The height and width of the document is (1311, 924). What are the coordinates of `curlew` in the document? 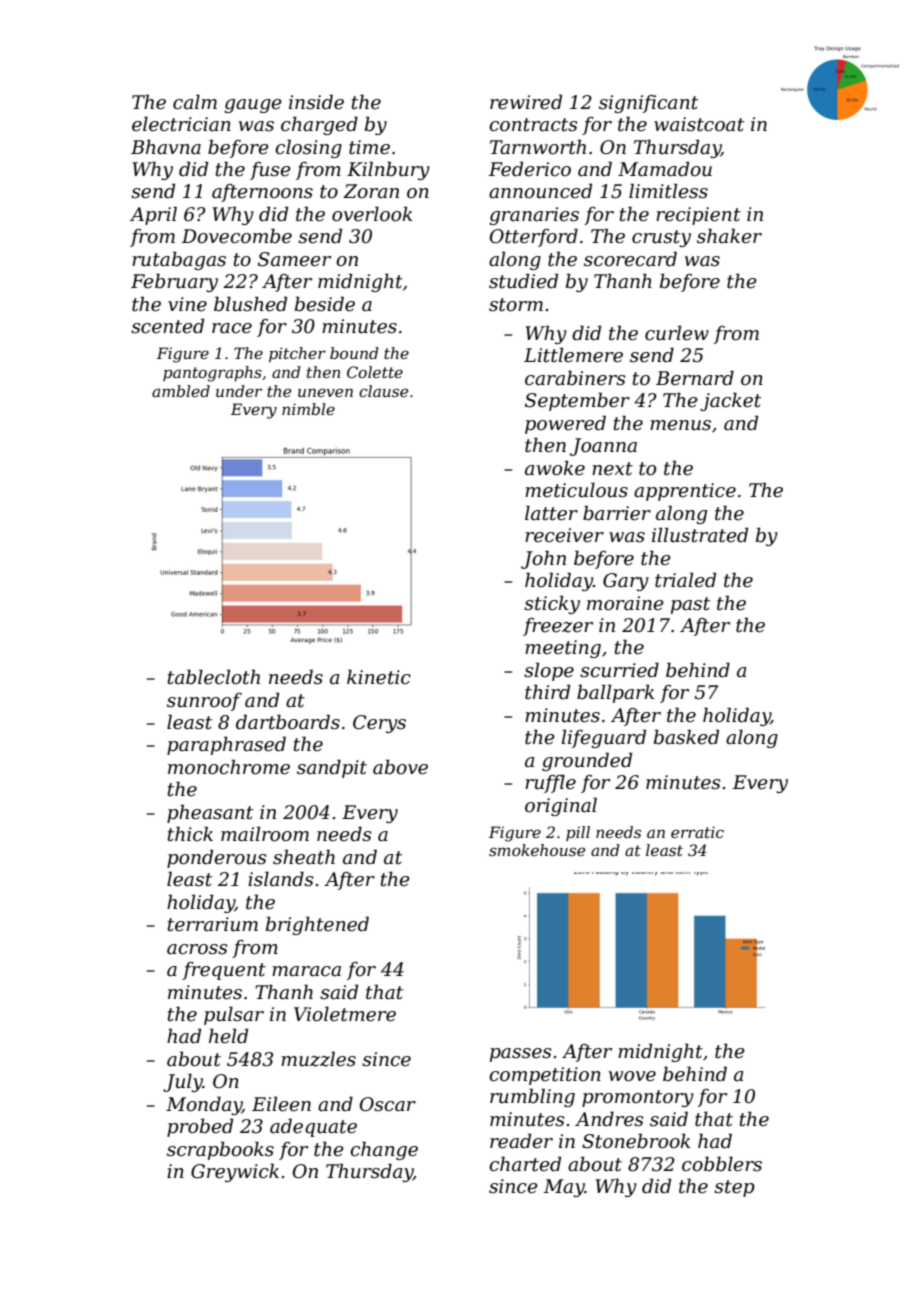 It's located at (677, 333).
